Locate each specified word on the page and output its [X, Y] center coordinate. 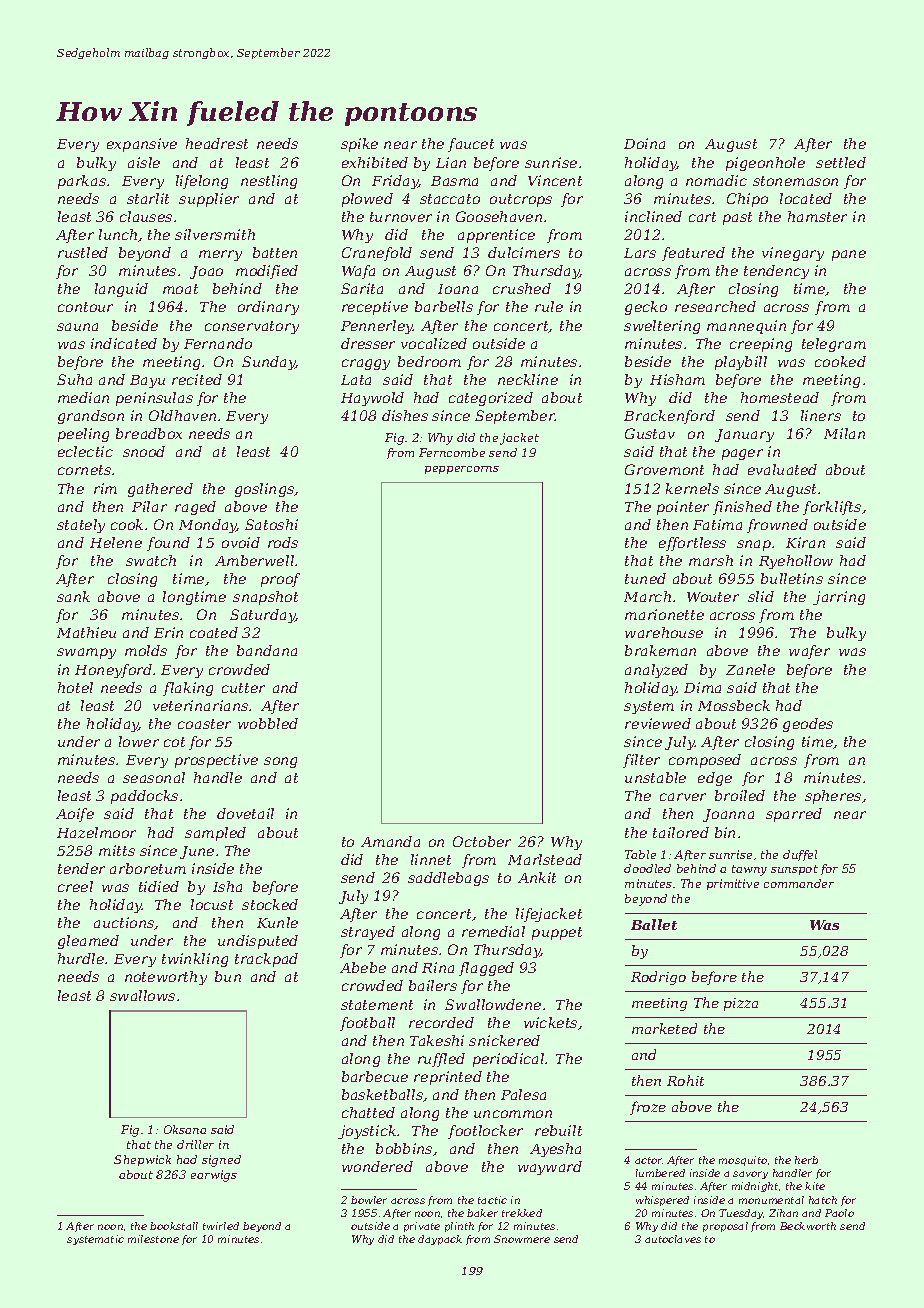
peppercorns [462, 470]
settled [841, 162]
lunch [118, 234]
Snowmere [522, 1239]
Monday [208, 526]
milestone [153, 1239]
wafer [809, 652]
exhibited [375, 162]
